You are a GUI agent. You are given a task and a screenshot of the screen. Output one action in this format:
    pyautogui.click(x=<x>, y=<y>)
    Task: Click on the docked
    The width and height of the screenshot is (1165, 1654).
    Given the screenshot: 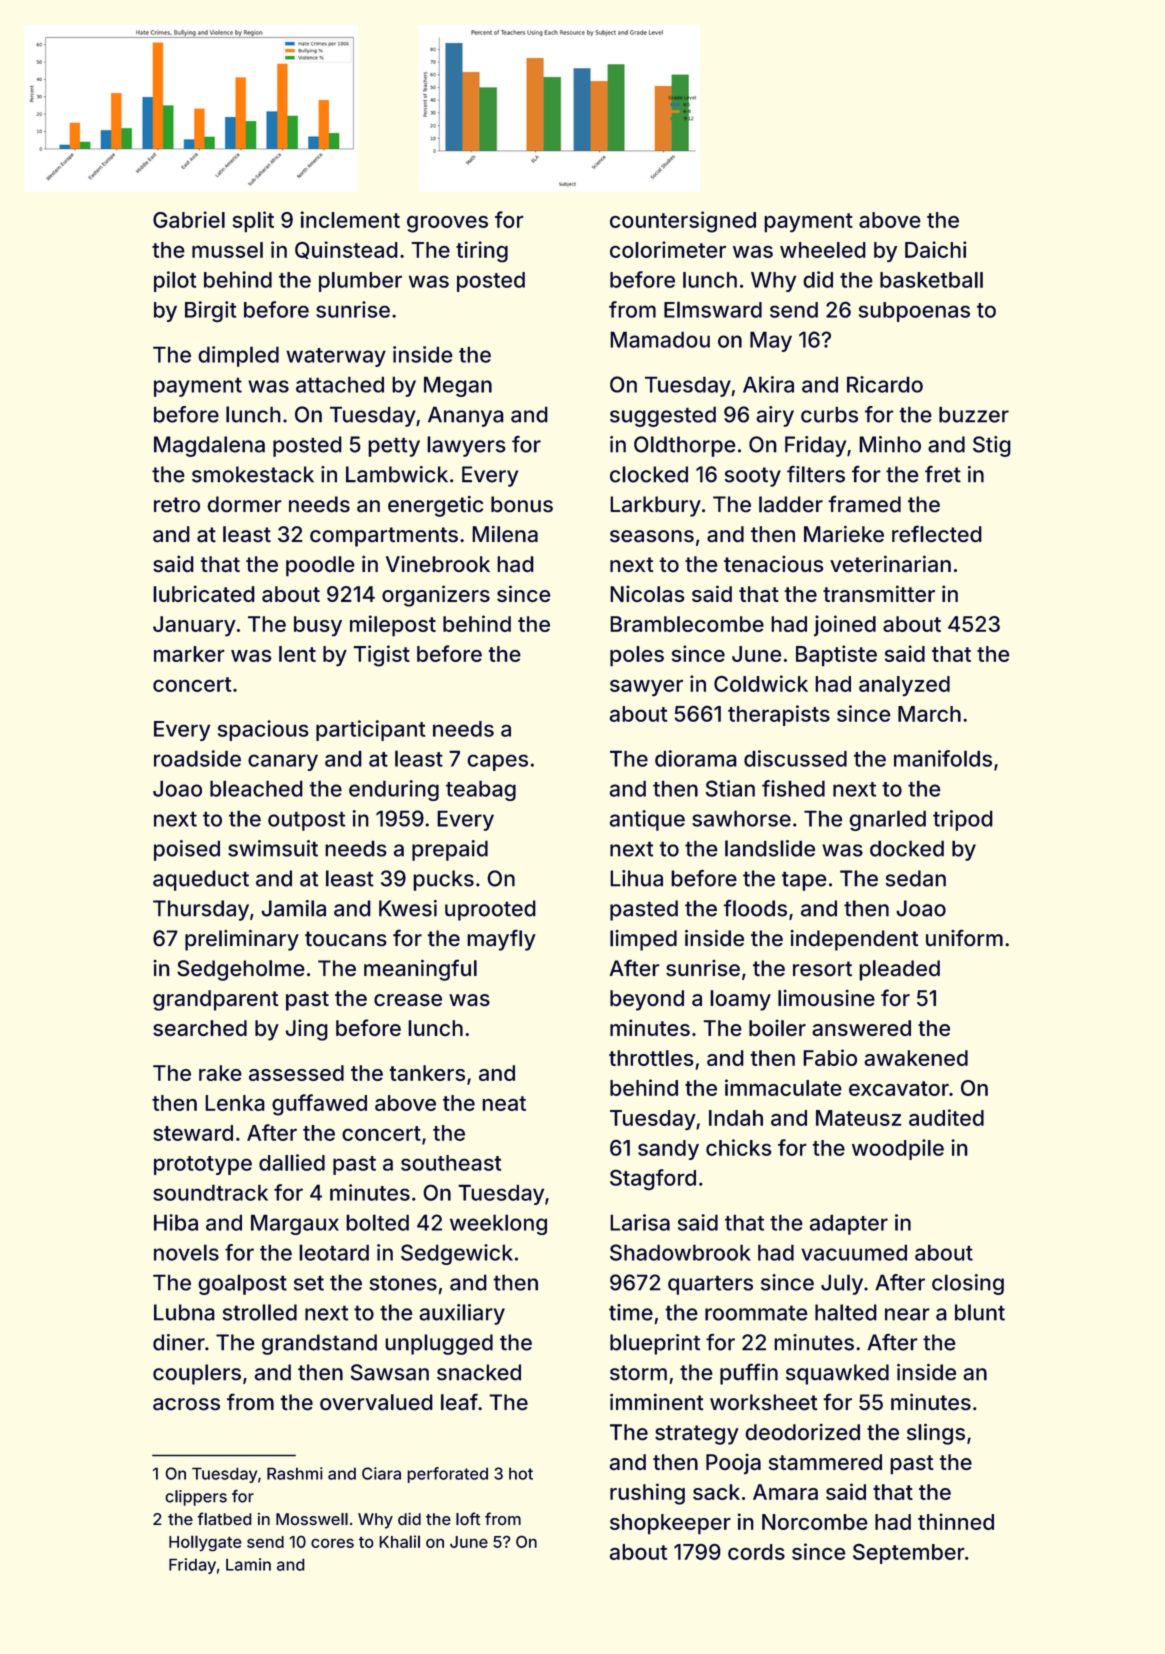 What is the action you would take?
    pyautogui.click(x=907, y=848)
